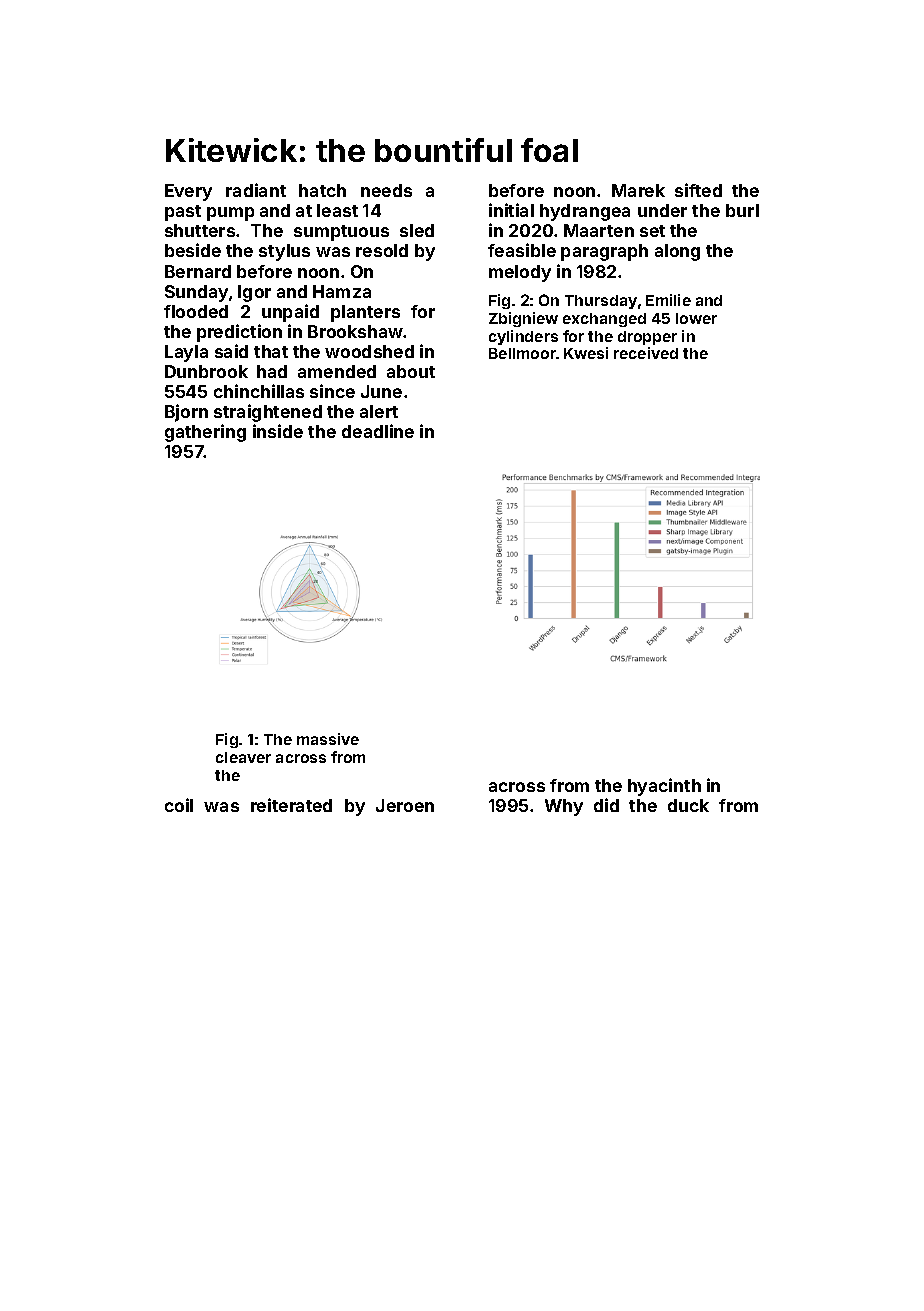 The height and width of the page is (1311, 924). Describe the element at coordinates (564, 807) in the page. I see `Why` at that location.
